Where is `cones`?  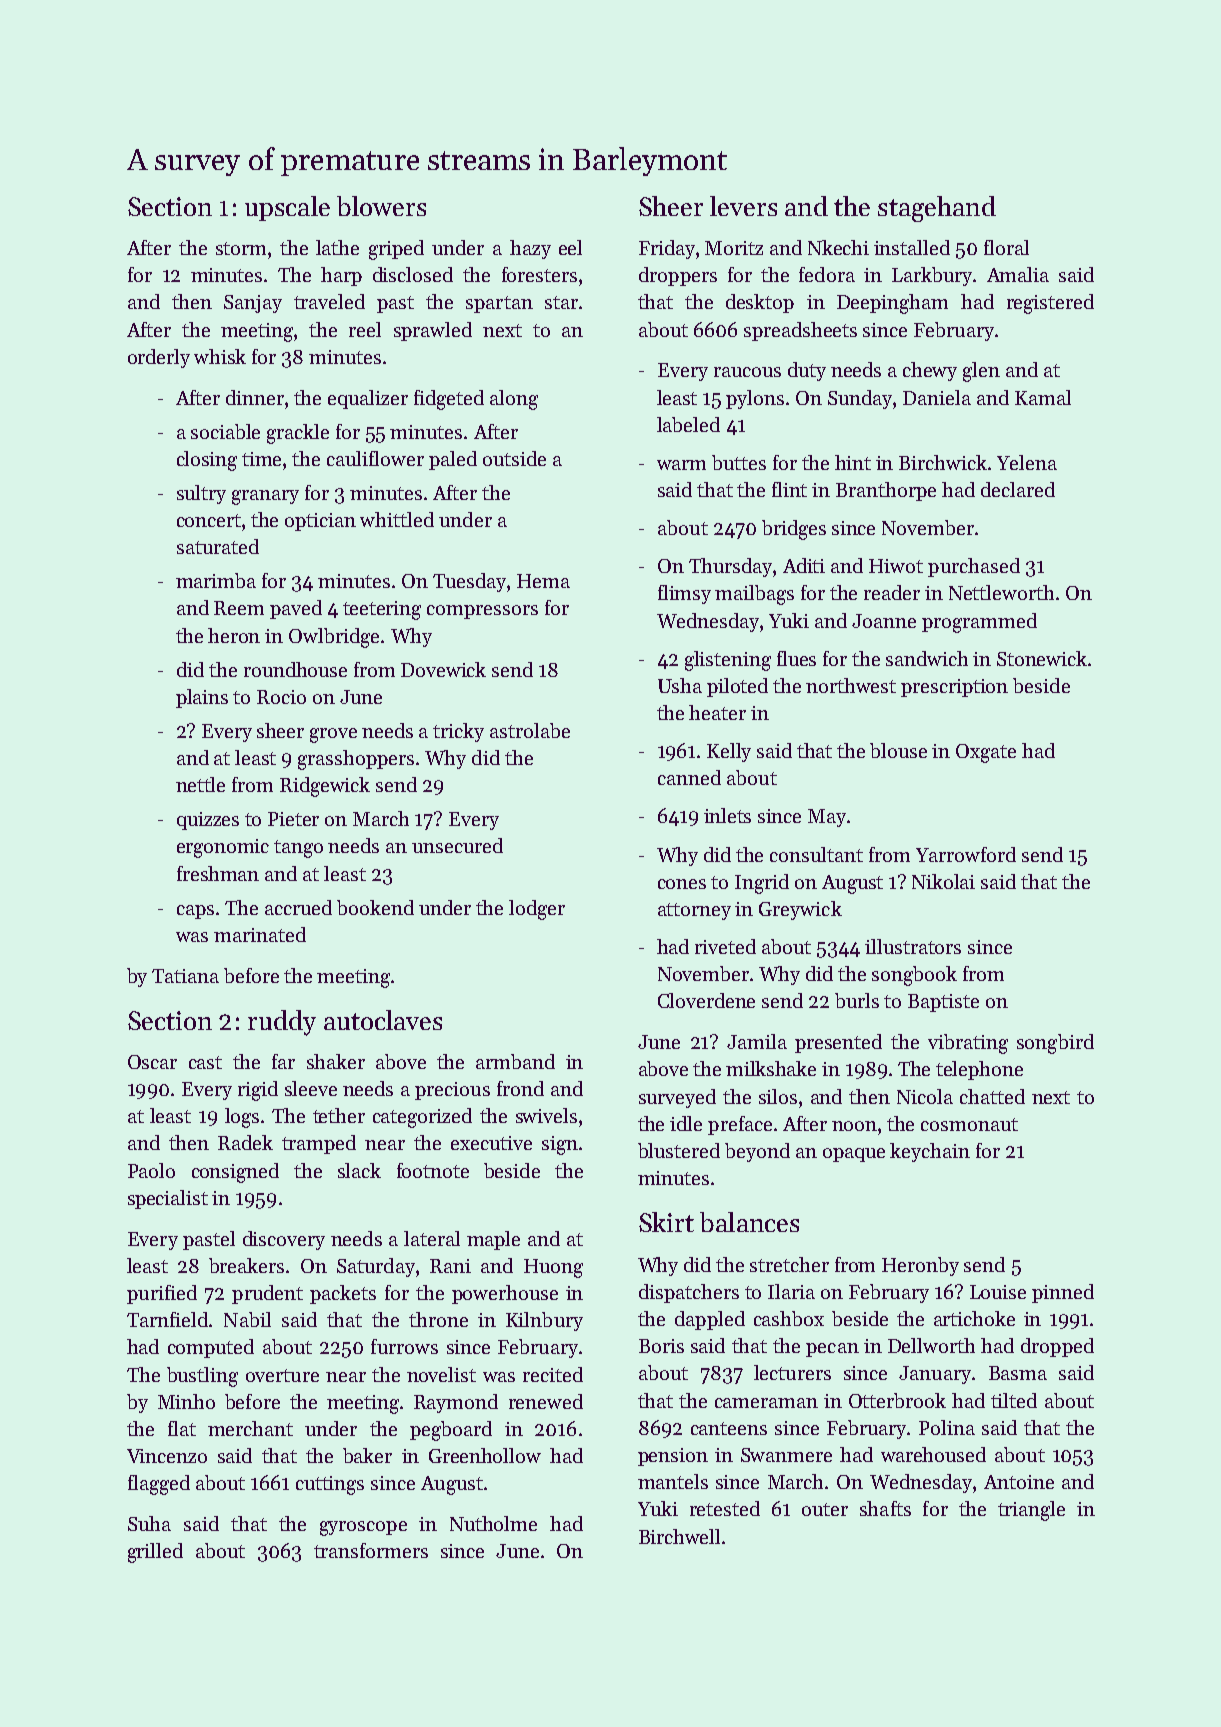 cones is located at coordinates (682, 884).
